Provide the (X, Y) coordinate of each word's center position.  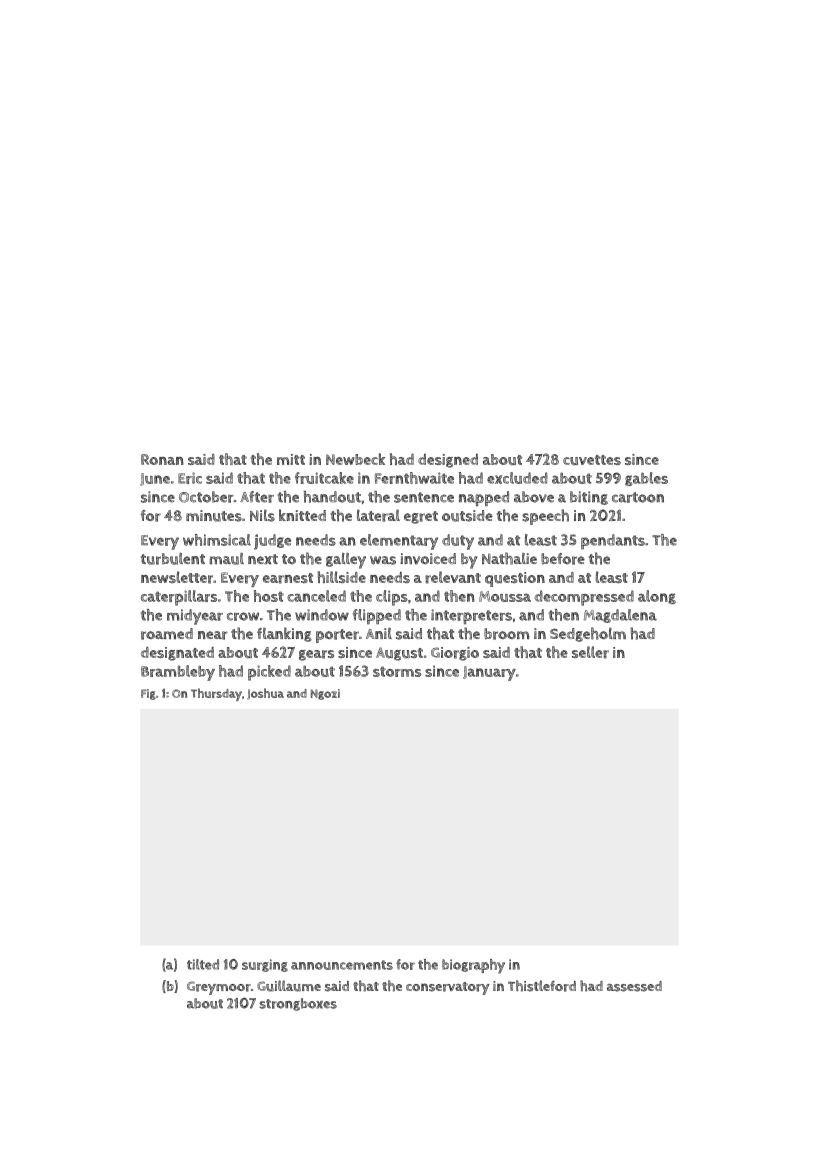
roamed (167, 634)
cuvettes (592, 460)
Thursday (216, 694)
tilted (203, 964)
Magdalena (620, 616)
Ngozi (325, 694)
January (489, 673)
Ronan (162, 459)
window (322, 615)
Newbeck (355, 459)
